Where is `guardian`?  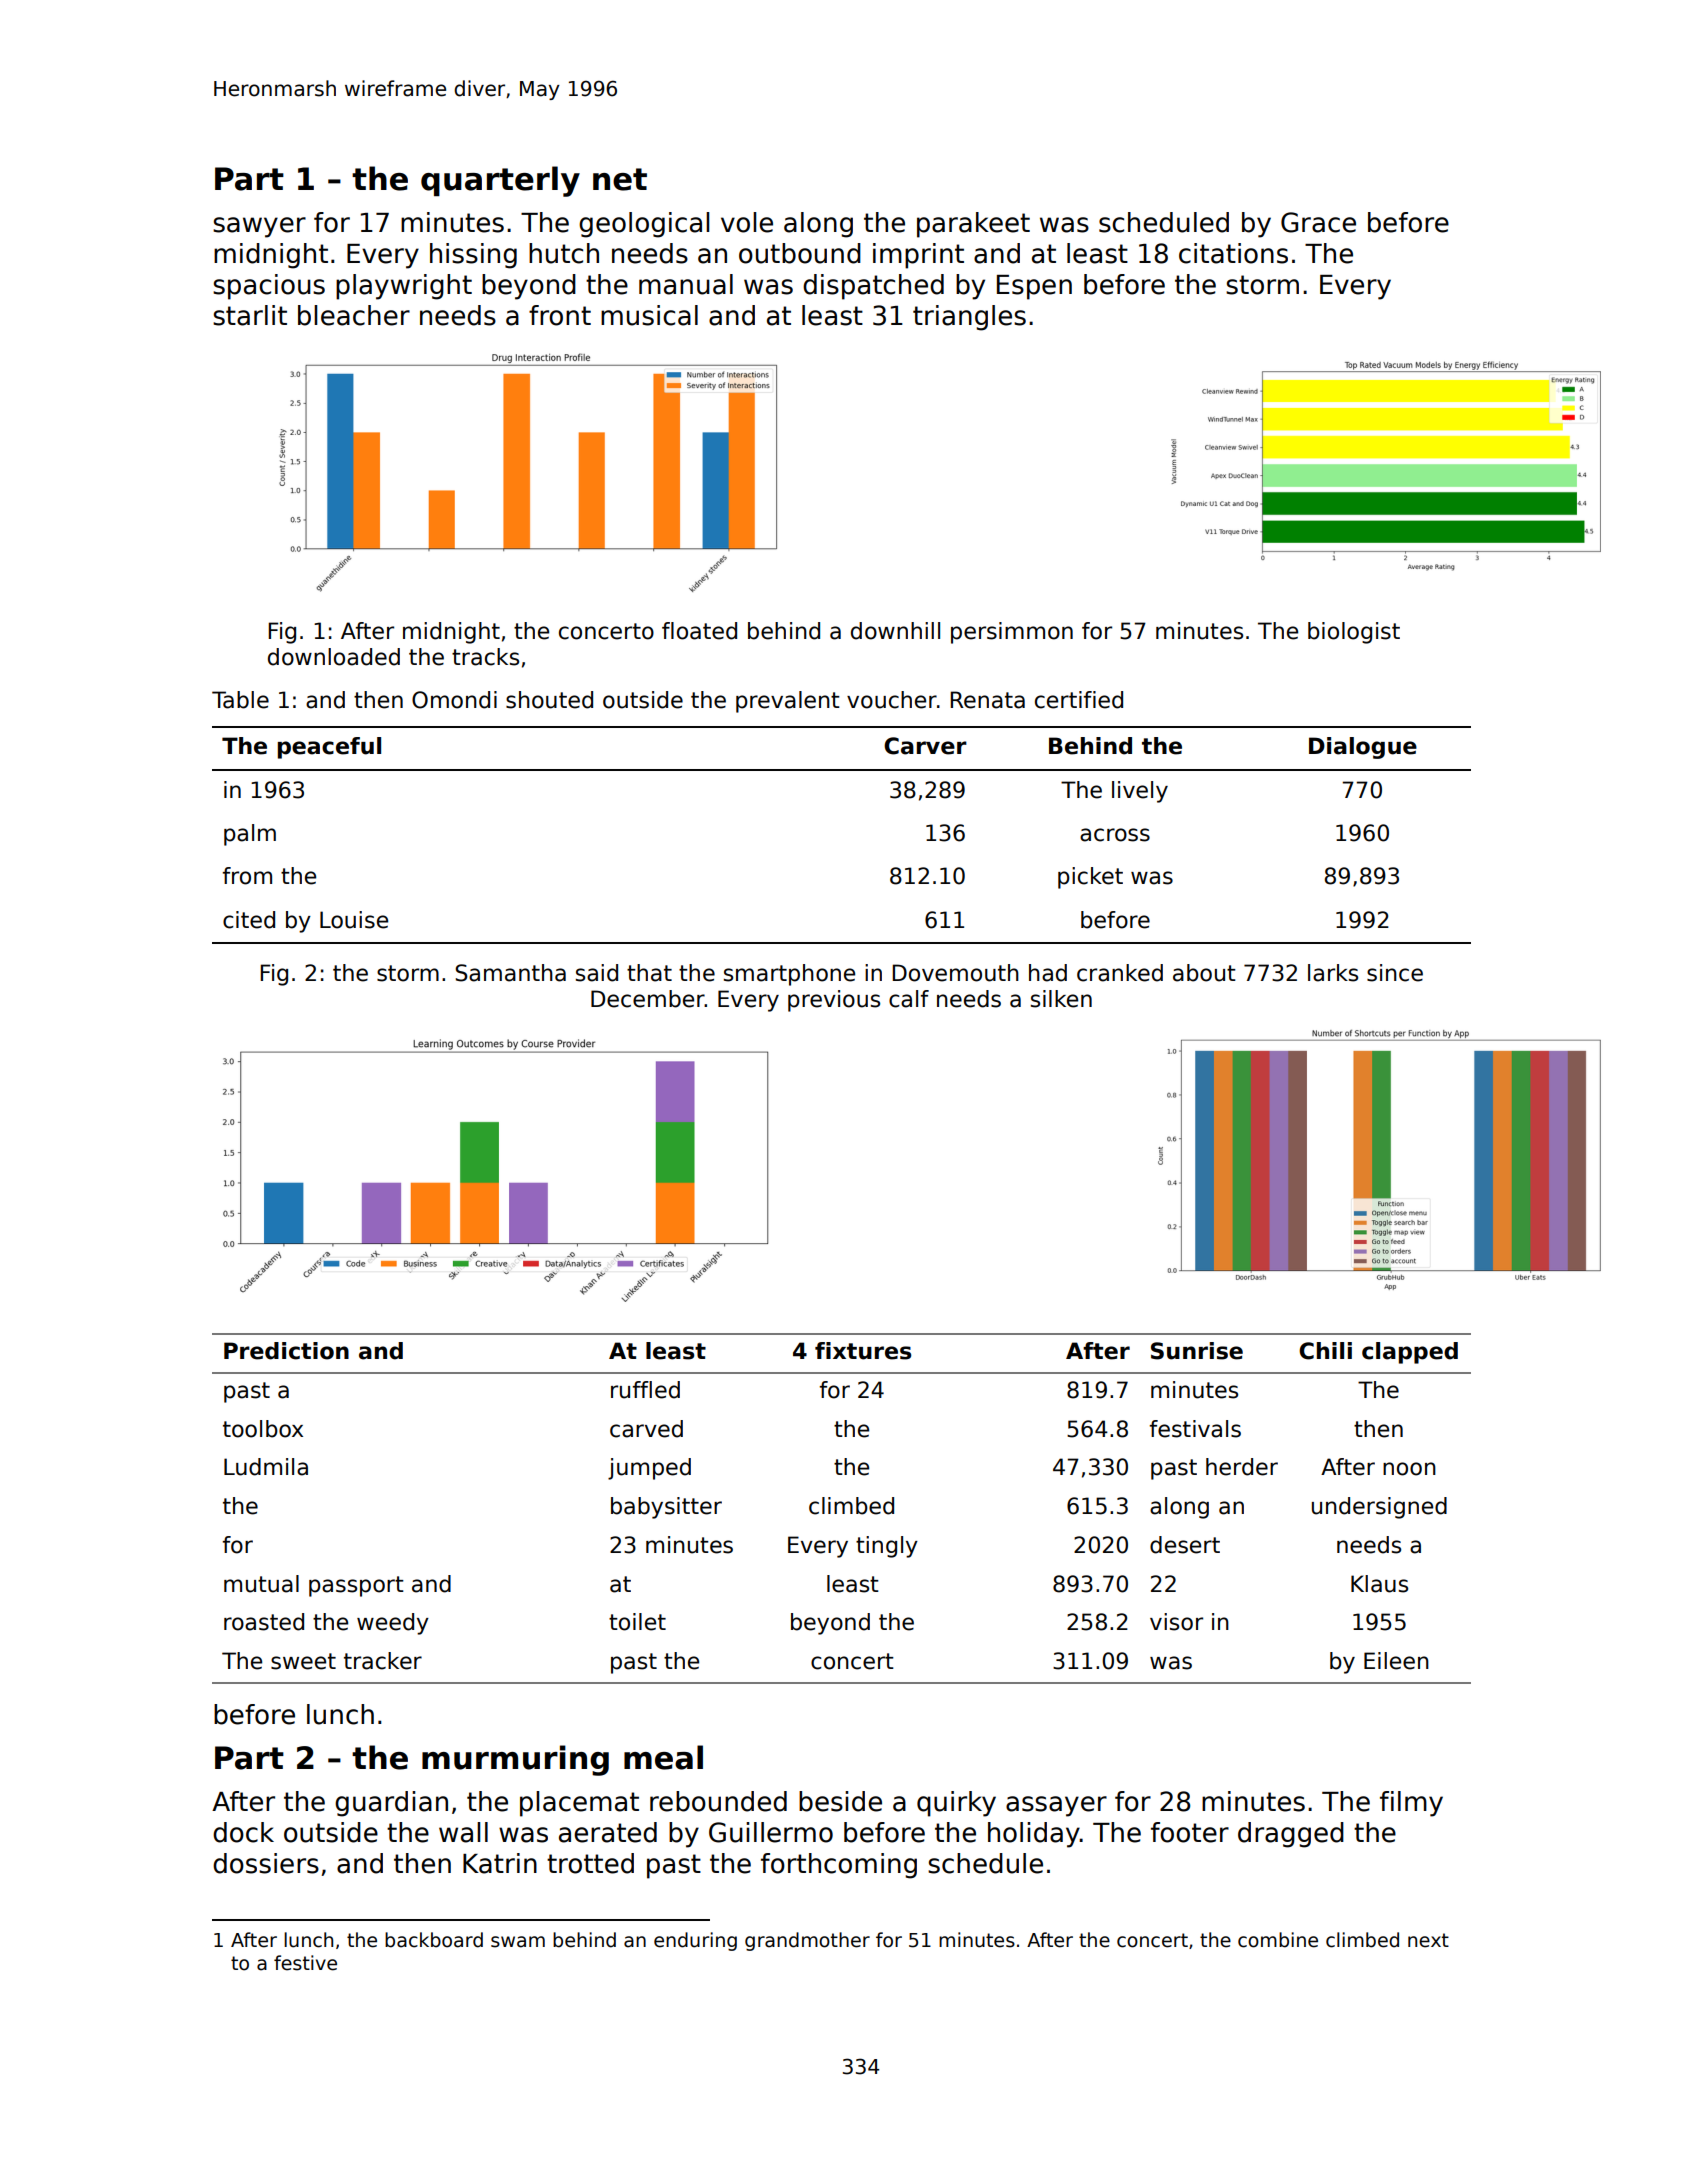 guardian is located at coordinates (391, 1804).
